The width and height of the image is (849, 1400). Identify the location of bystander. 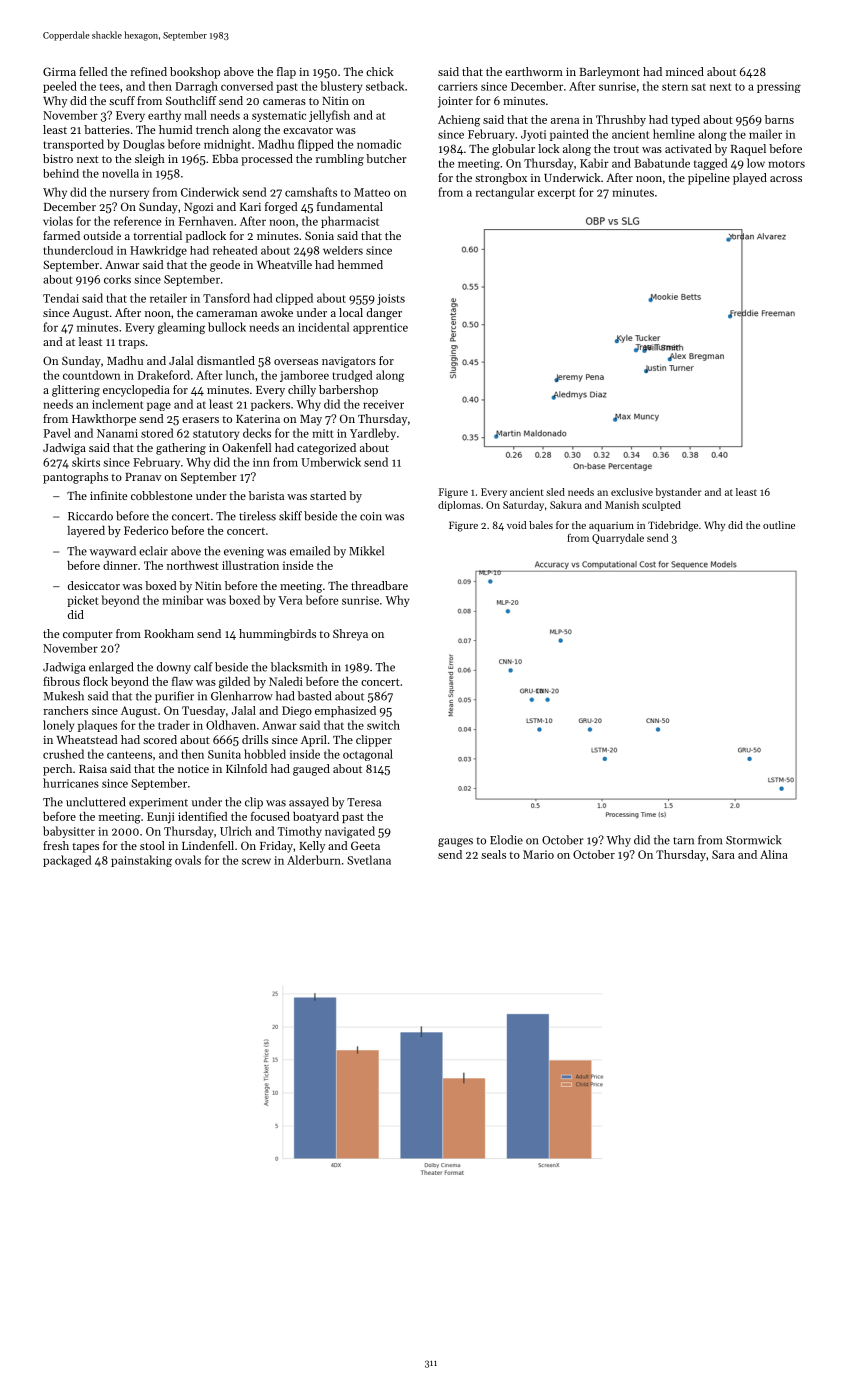
(679, 493).
